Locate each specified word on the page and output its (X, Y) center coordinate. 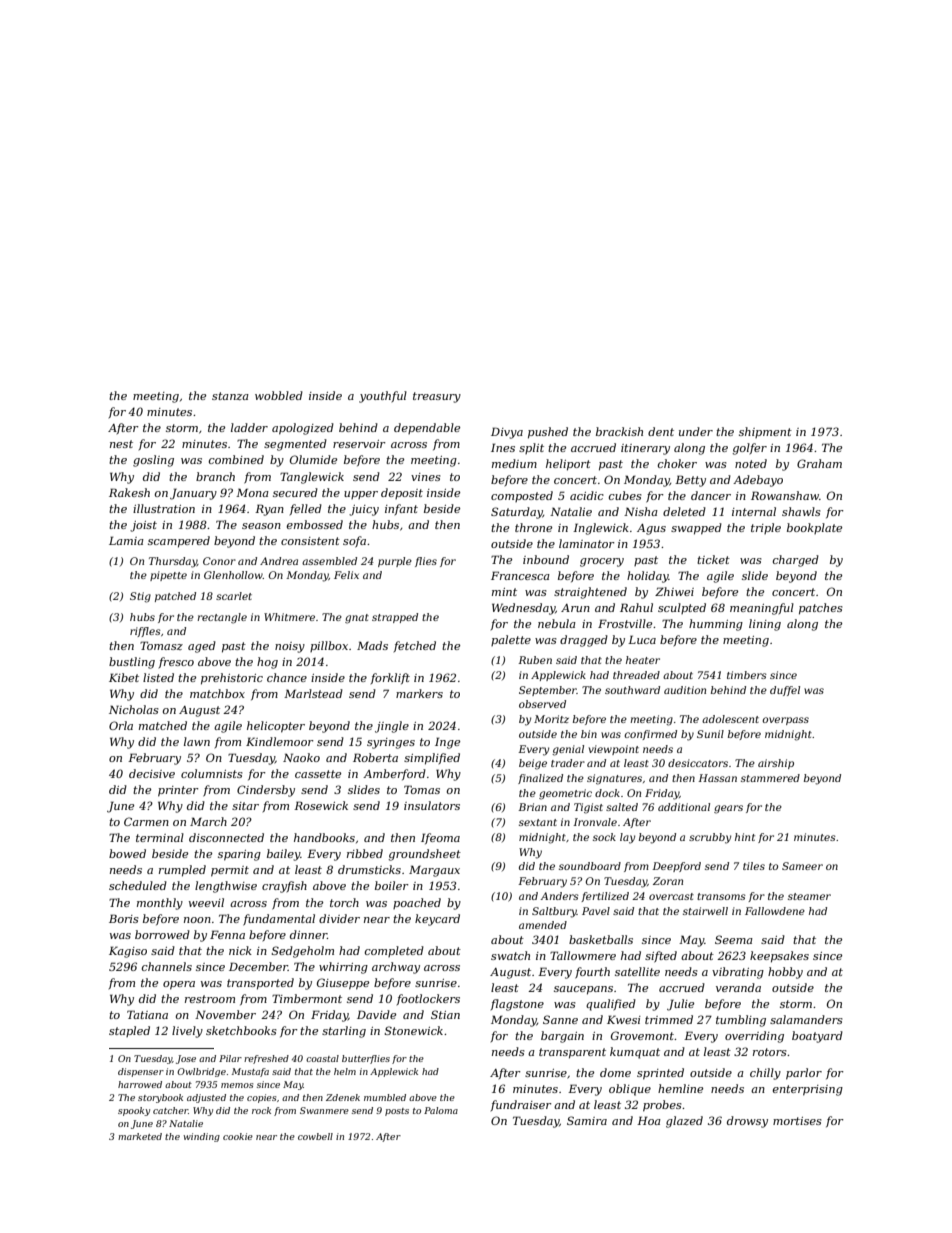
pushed (548, 433)
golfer (749, 449)
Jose (186, 1059)
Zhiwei (674, 591)
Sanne (560, 1019)
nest (121, 444)
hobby (785, 973)
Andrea (279, 561)
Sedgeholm (303, 952)
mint (504, 592)
